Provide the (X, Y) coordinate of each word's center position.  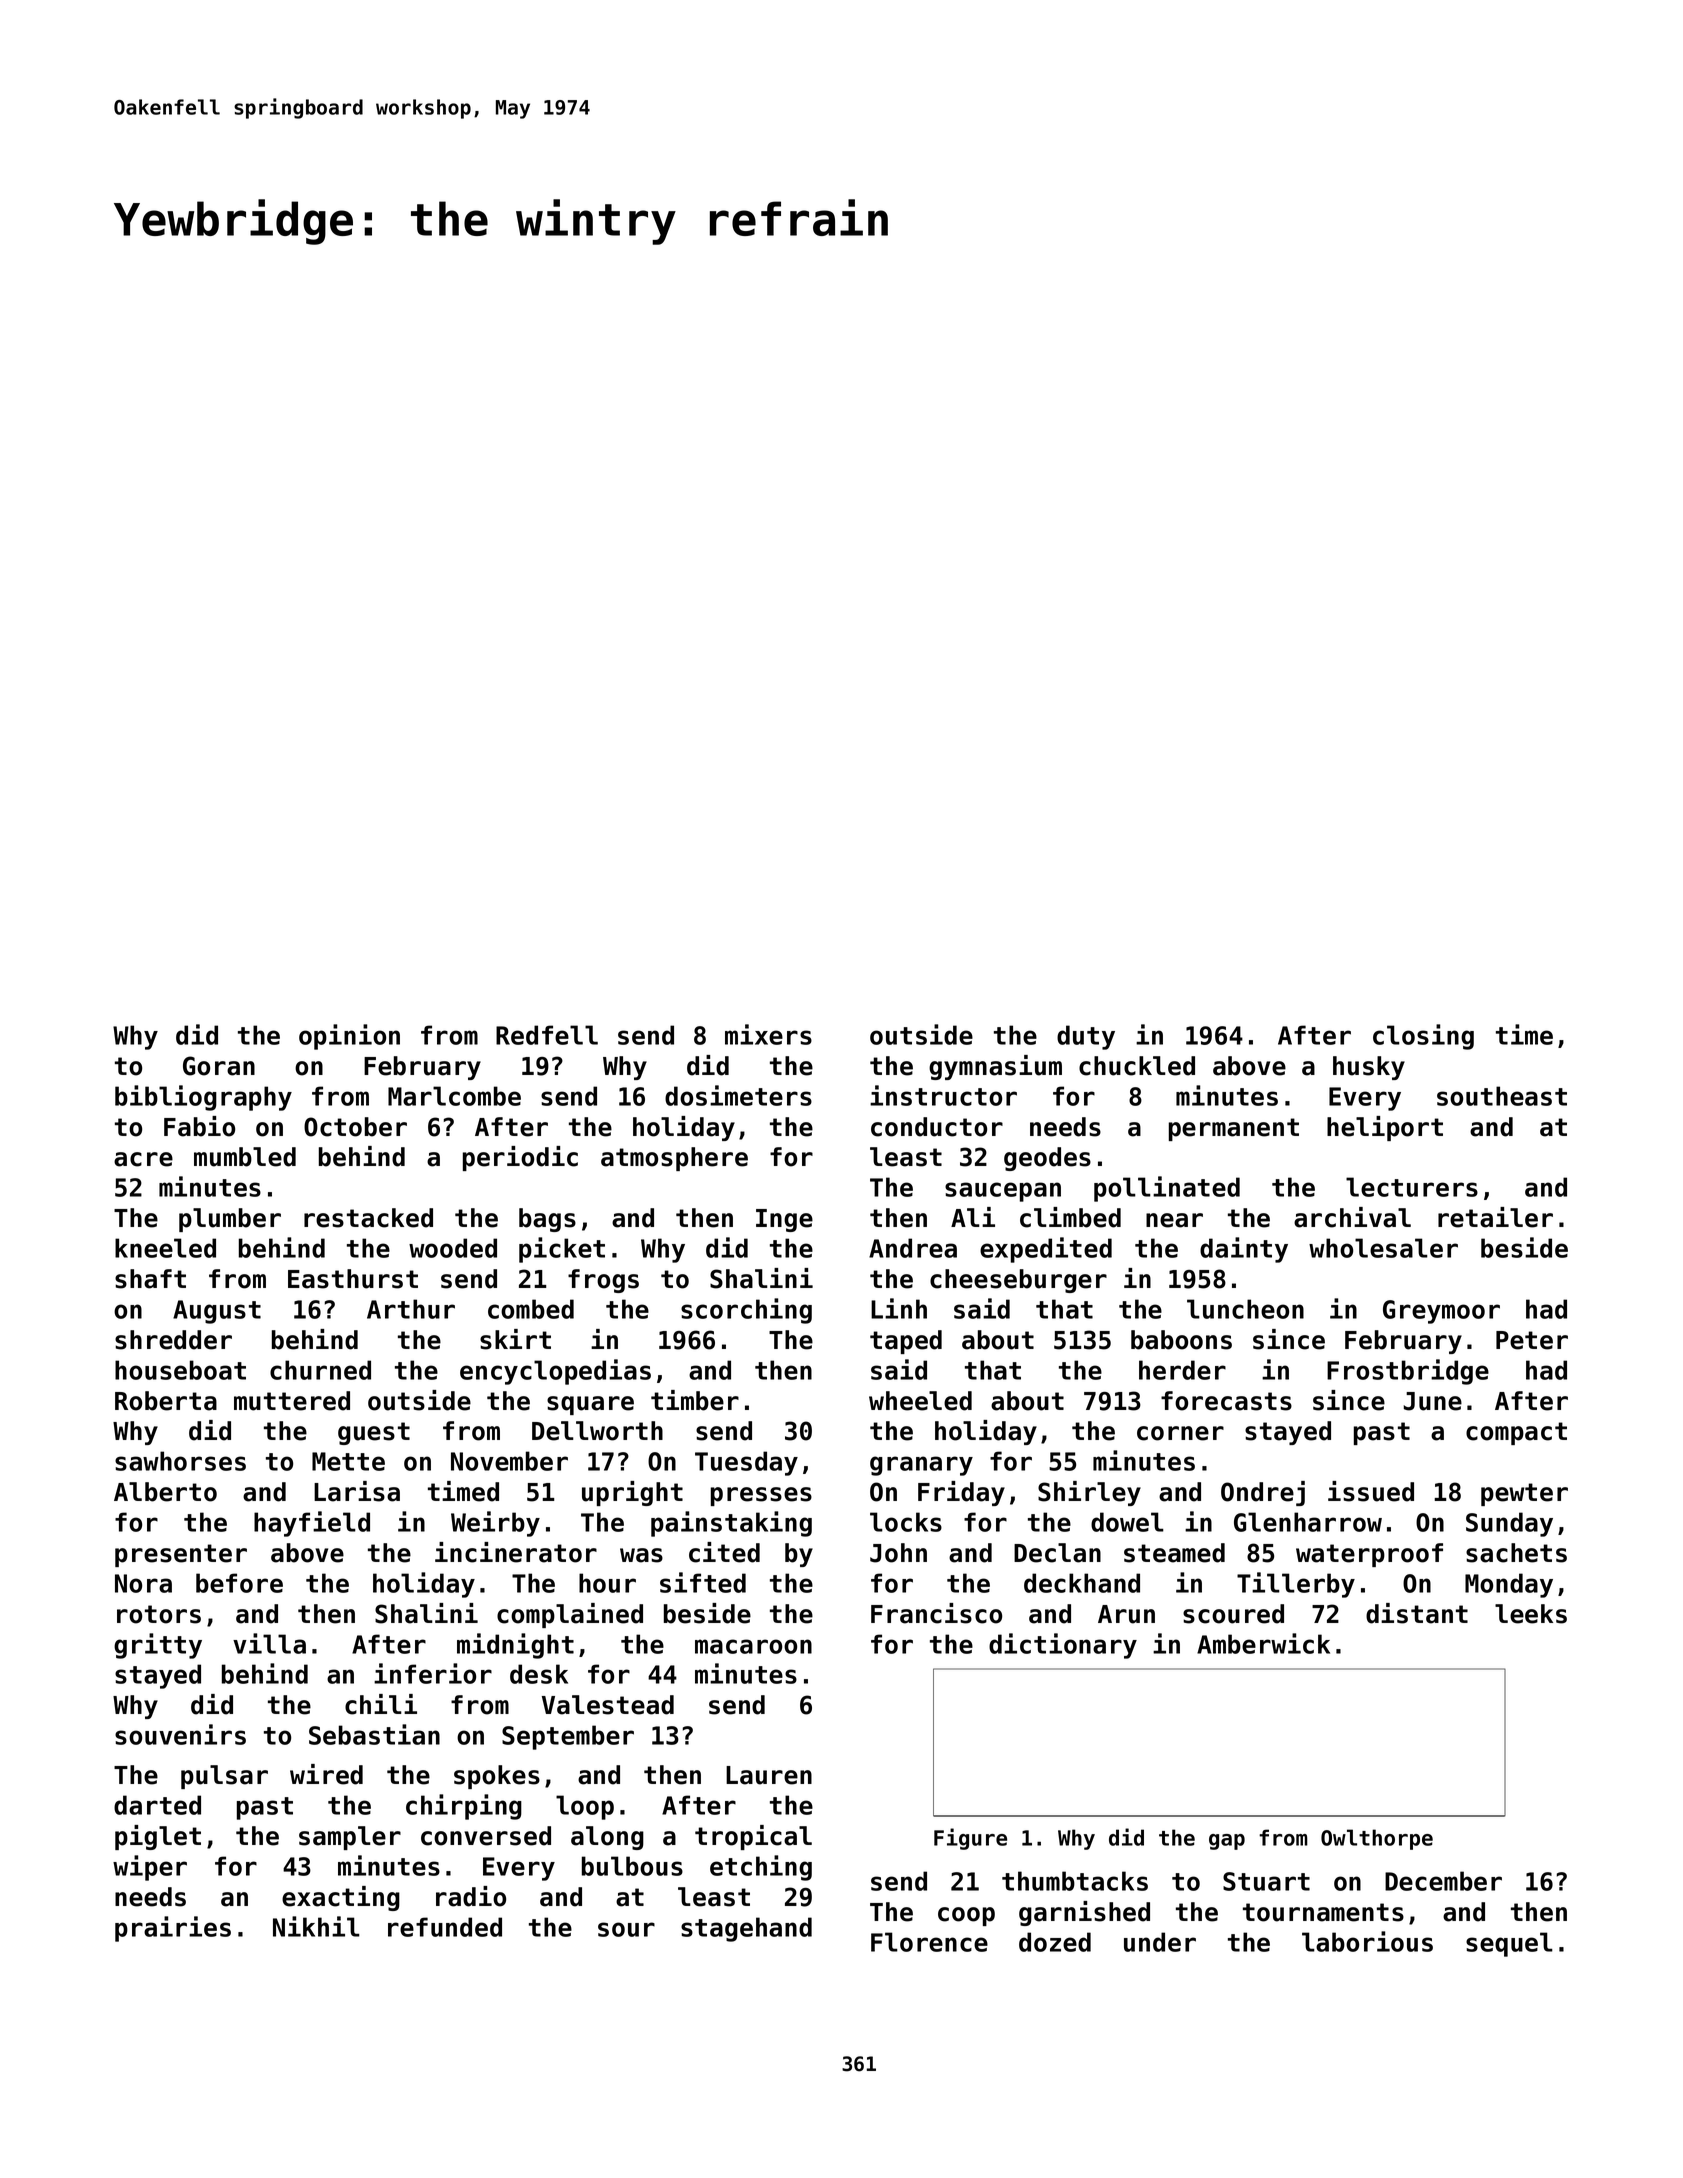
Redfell (547, 1035)
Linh (899, 1308)
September (568, 1737)
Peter (1532, 1340)
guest (374, 1433)
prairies (173, 1929)
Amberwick (1263, 1643)
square (590, 1405)
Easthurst (353, 1279)
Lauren (769, 1775)
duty (1086, 1037)
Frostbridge (1408, 1372)
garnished (1084, 1913)
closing (1423, 1037)
